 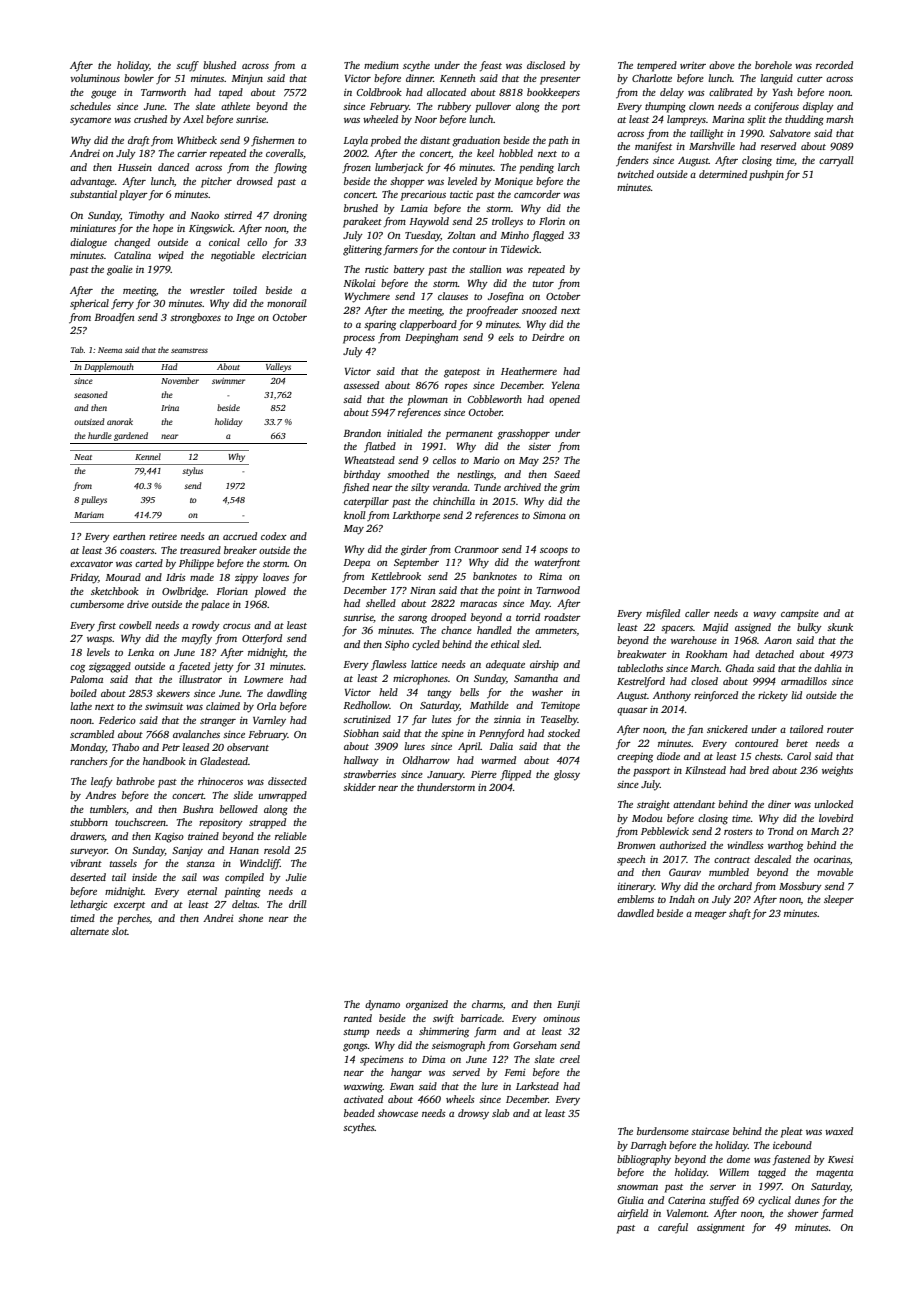 What do you see at coordinates (560, 80) in the image?
I see `presenter` at bounding box center [560, 80].
